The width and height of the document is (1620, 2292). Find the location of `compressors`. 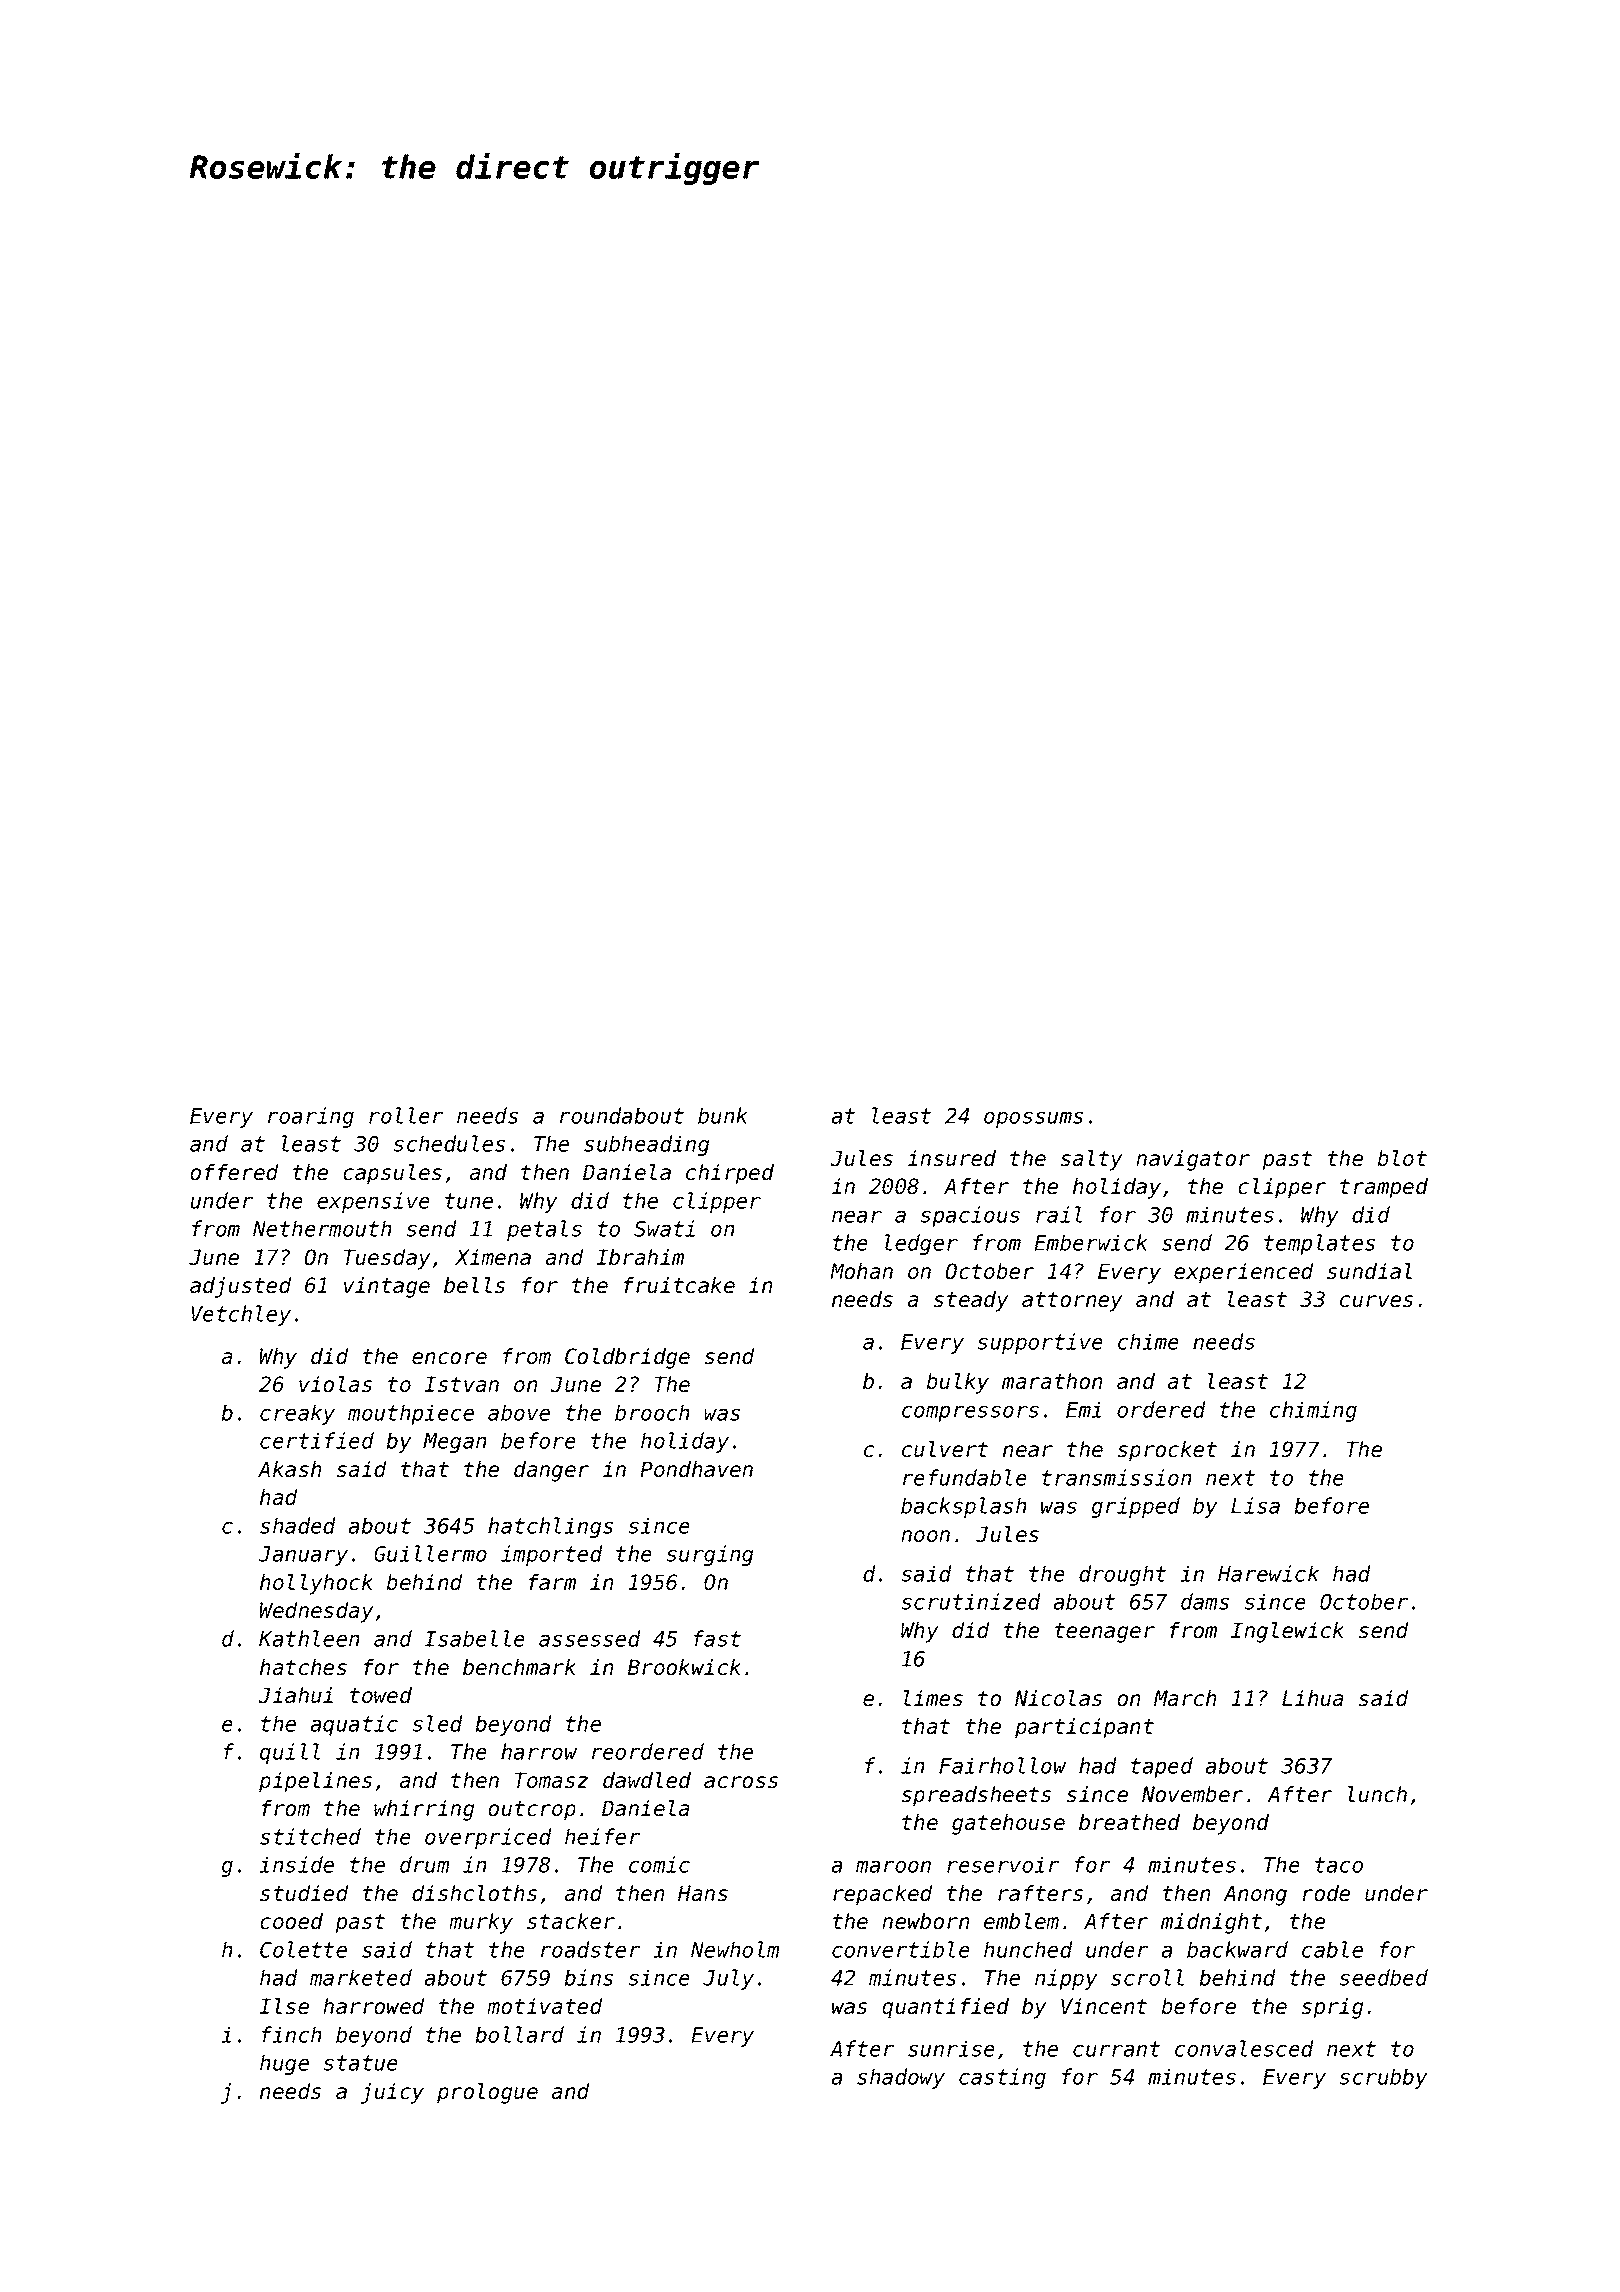

compressors is located at coordinates (970, 1413).
